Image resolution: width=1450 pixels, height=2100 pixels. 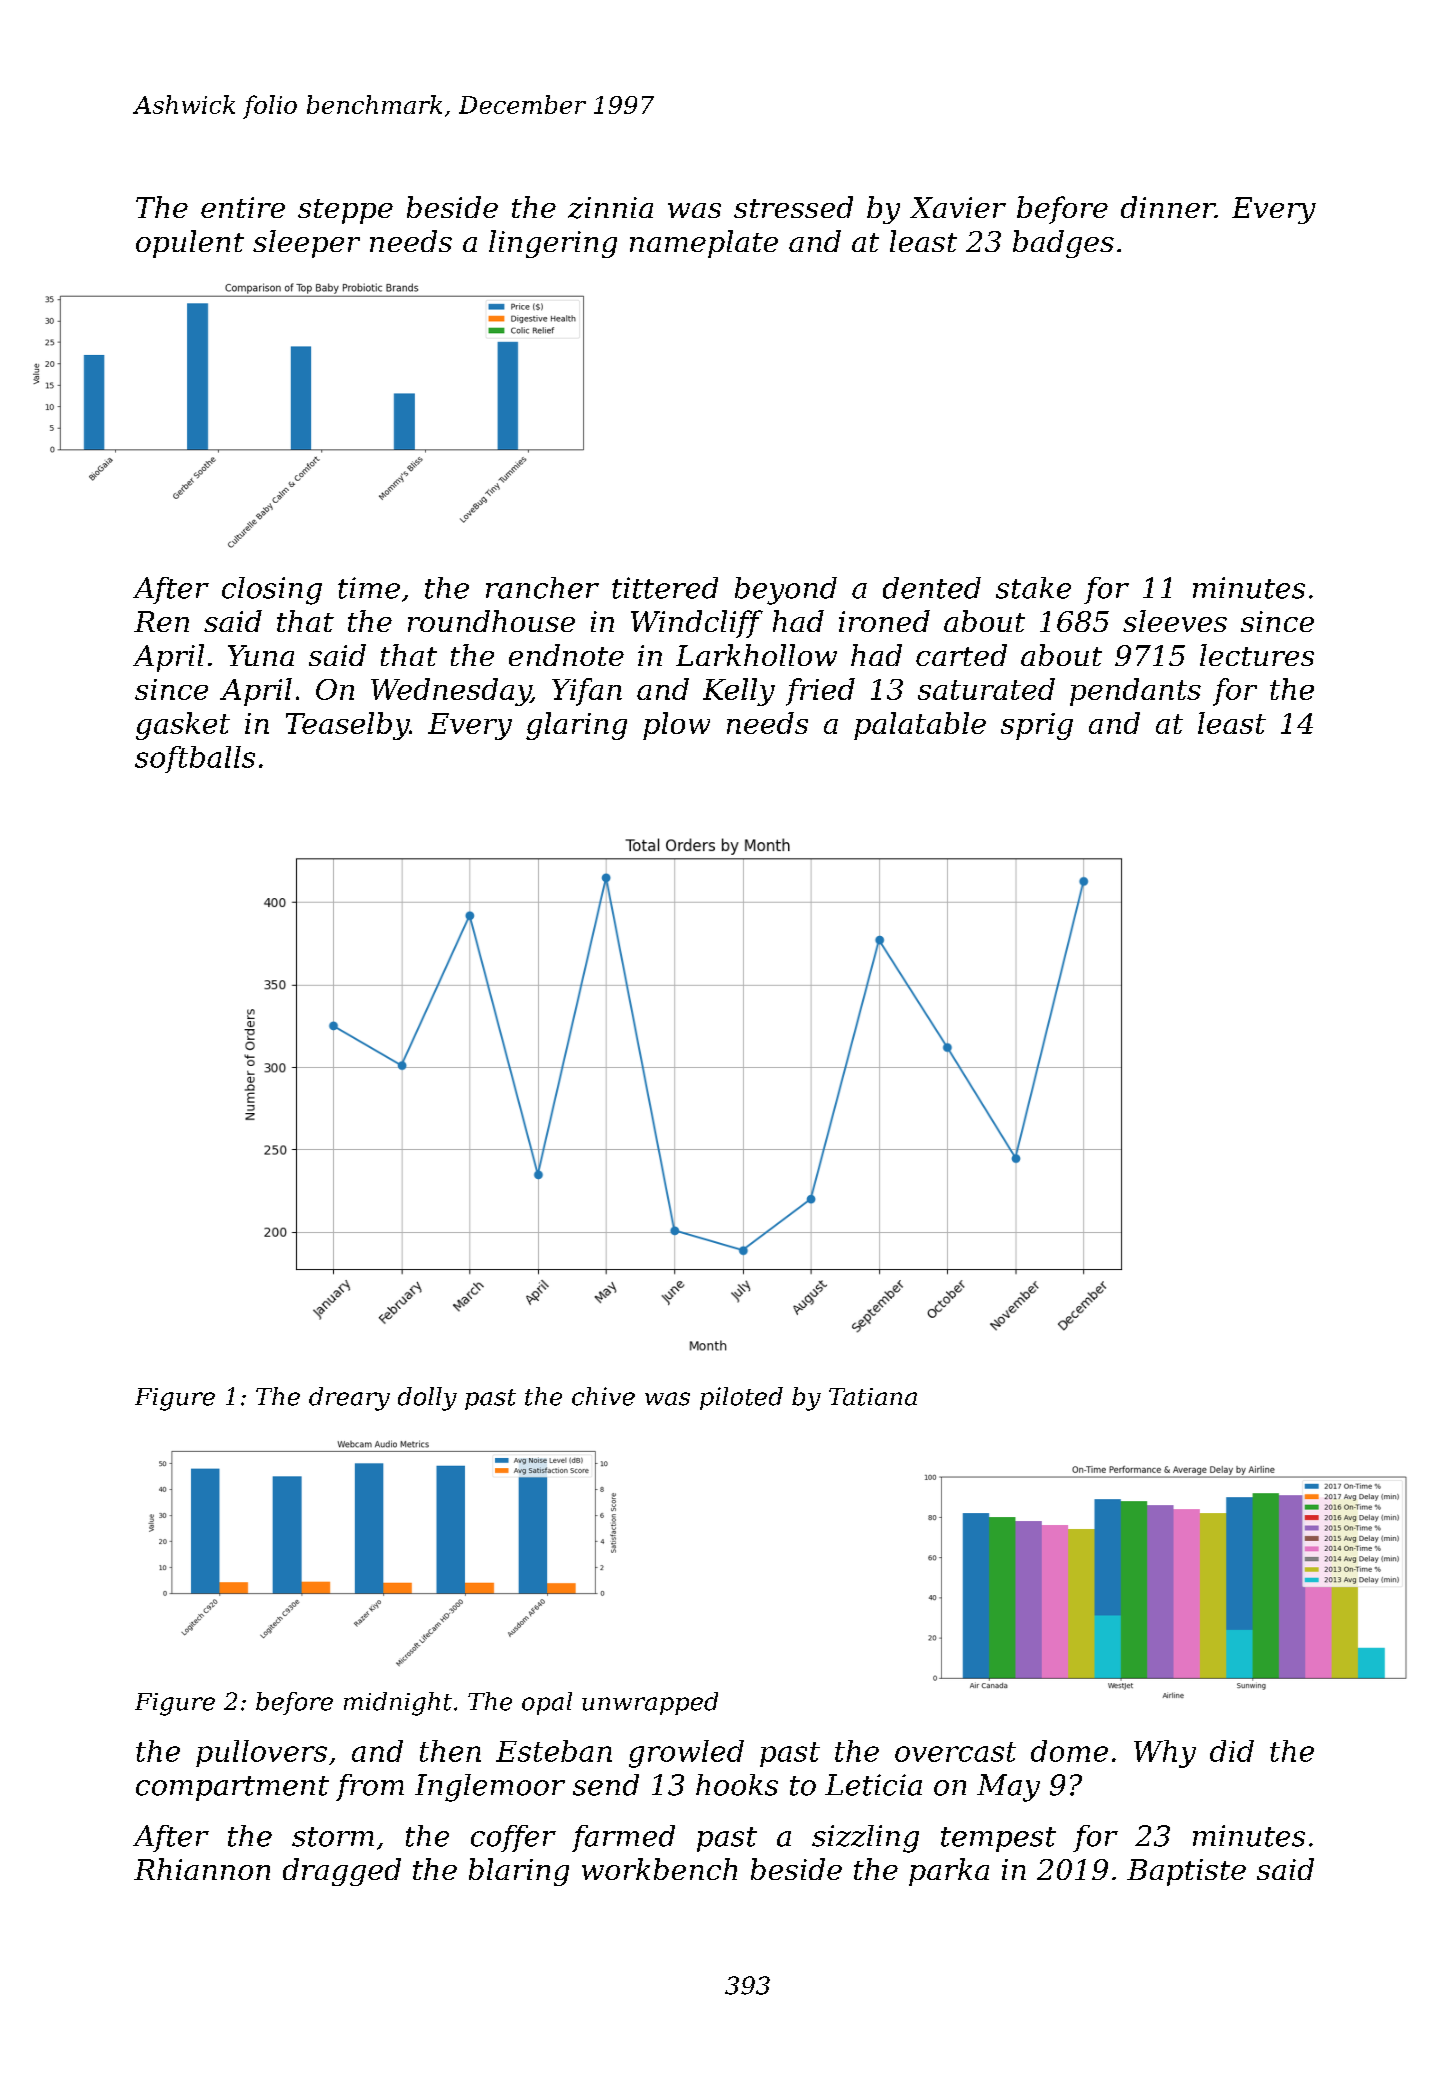 I want to click on lingering, so click(x=553, y=244).
